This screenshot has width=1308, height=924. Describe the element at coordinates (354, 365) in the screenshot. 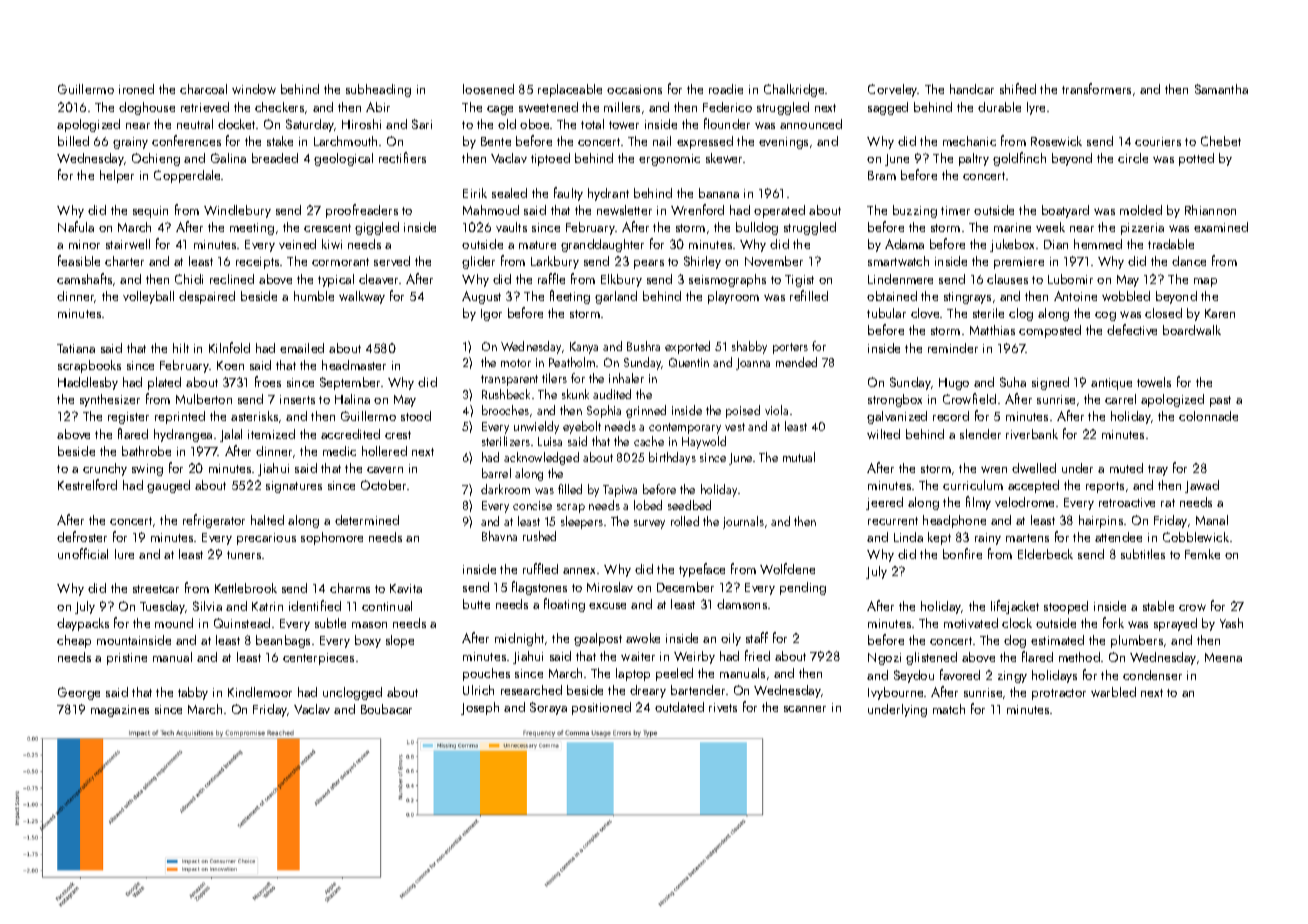

I see `headmaster` at that location.
